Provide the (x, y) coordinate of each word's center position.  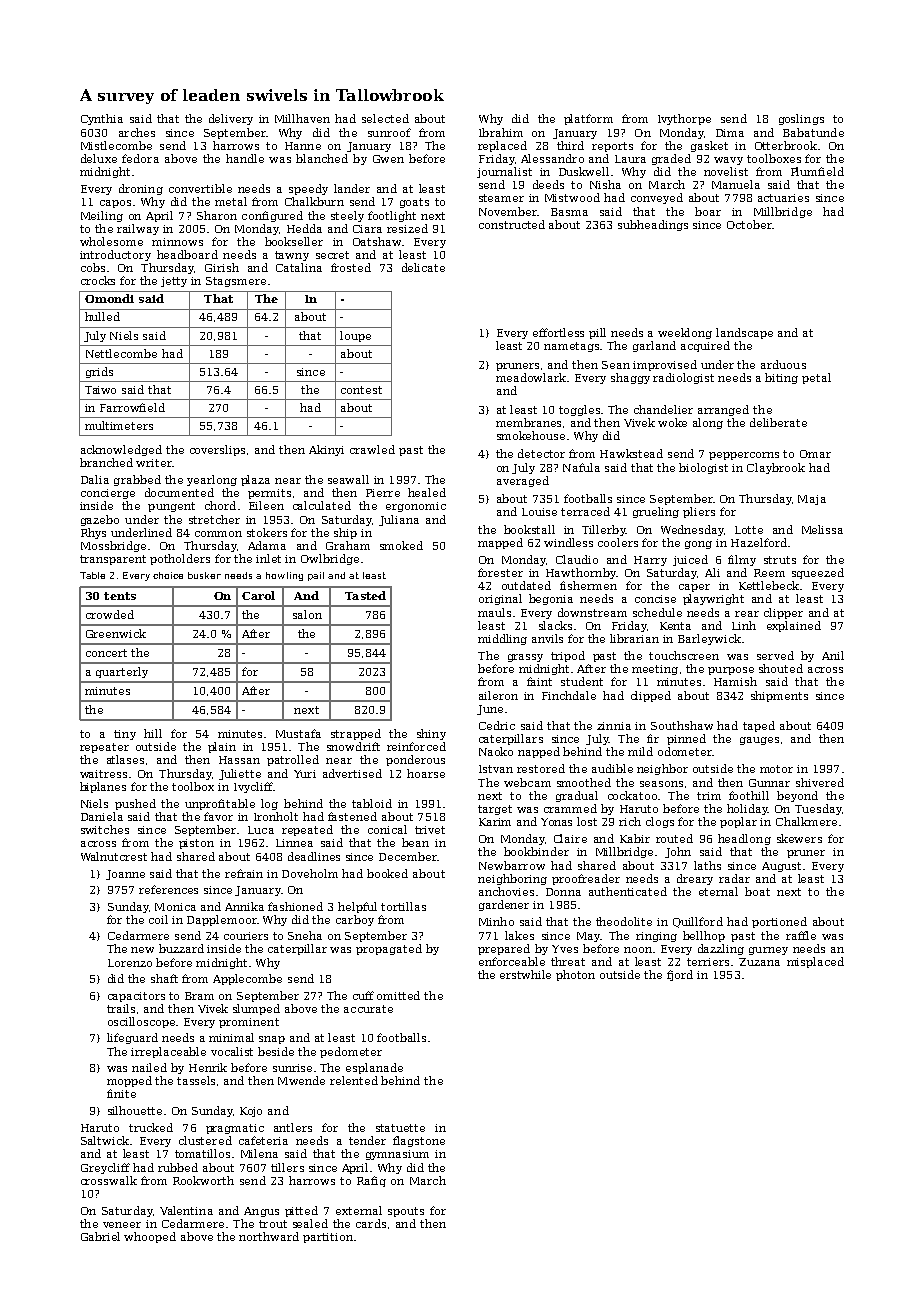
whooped (150, 1237)
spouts (406, 1212)
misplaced (815, 962)
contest (361, 390)
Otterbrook (786, 145)
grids (99, 372)
